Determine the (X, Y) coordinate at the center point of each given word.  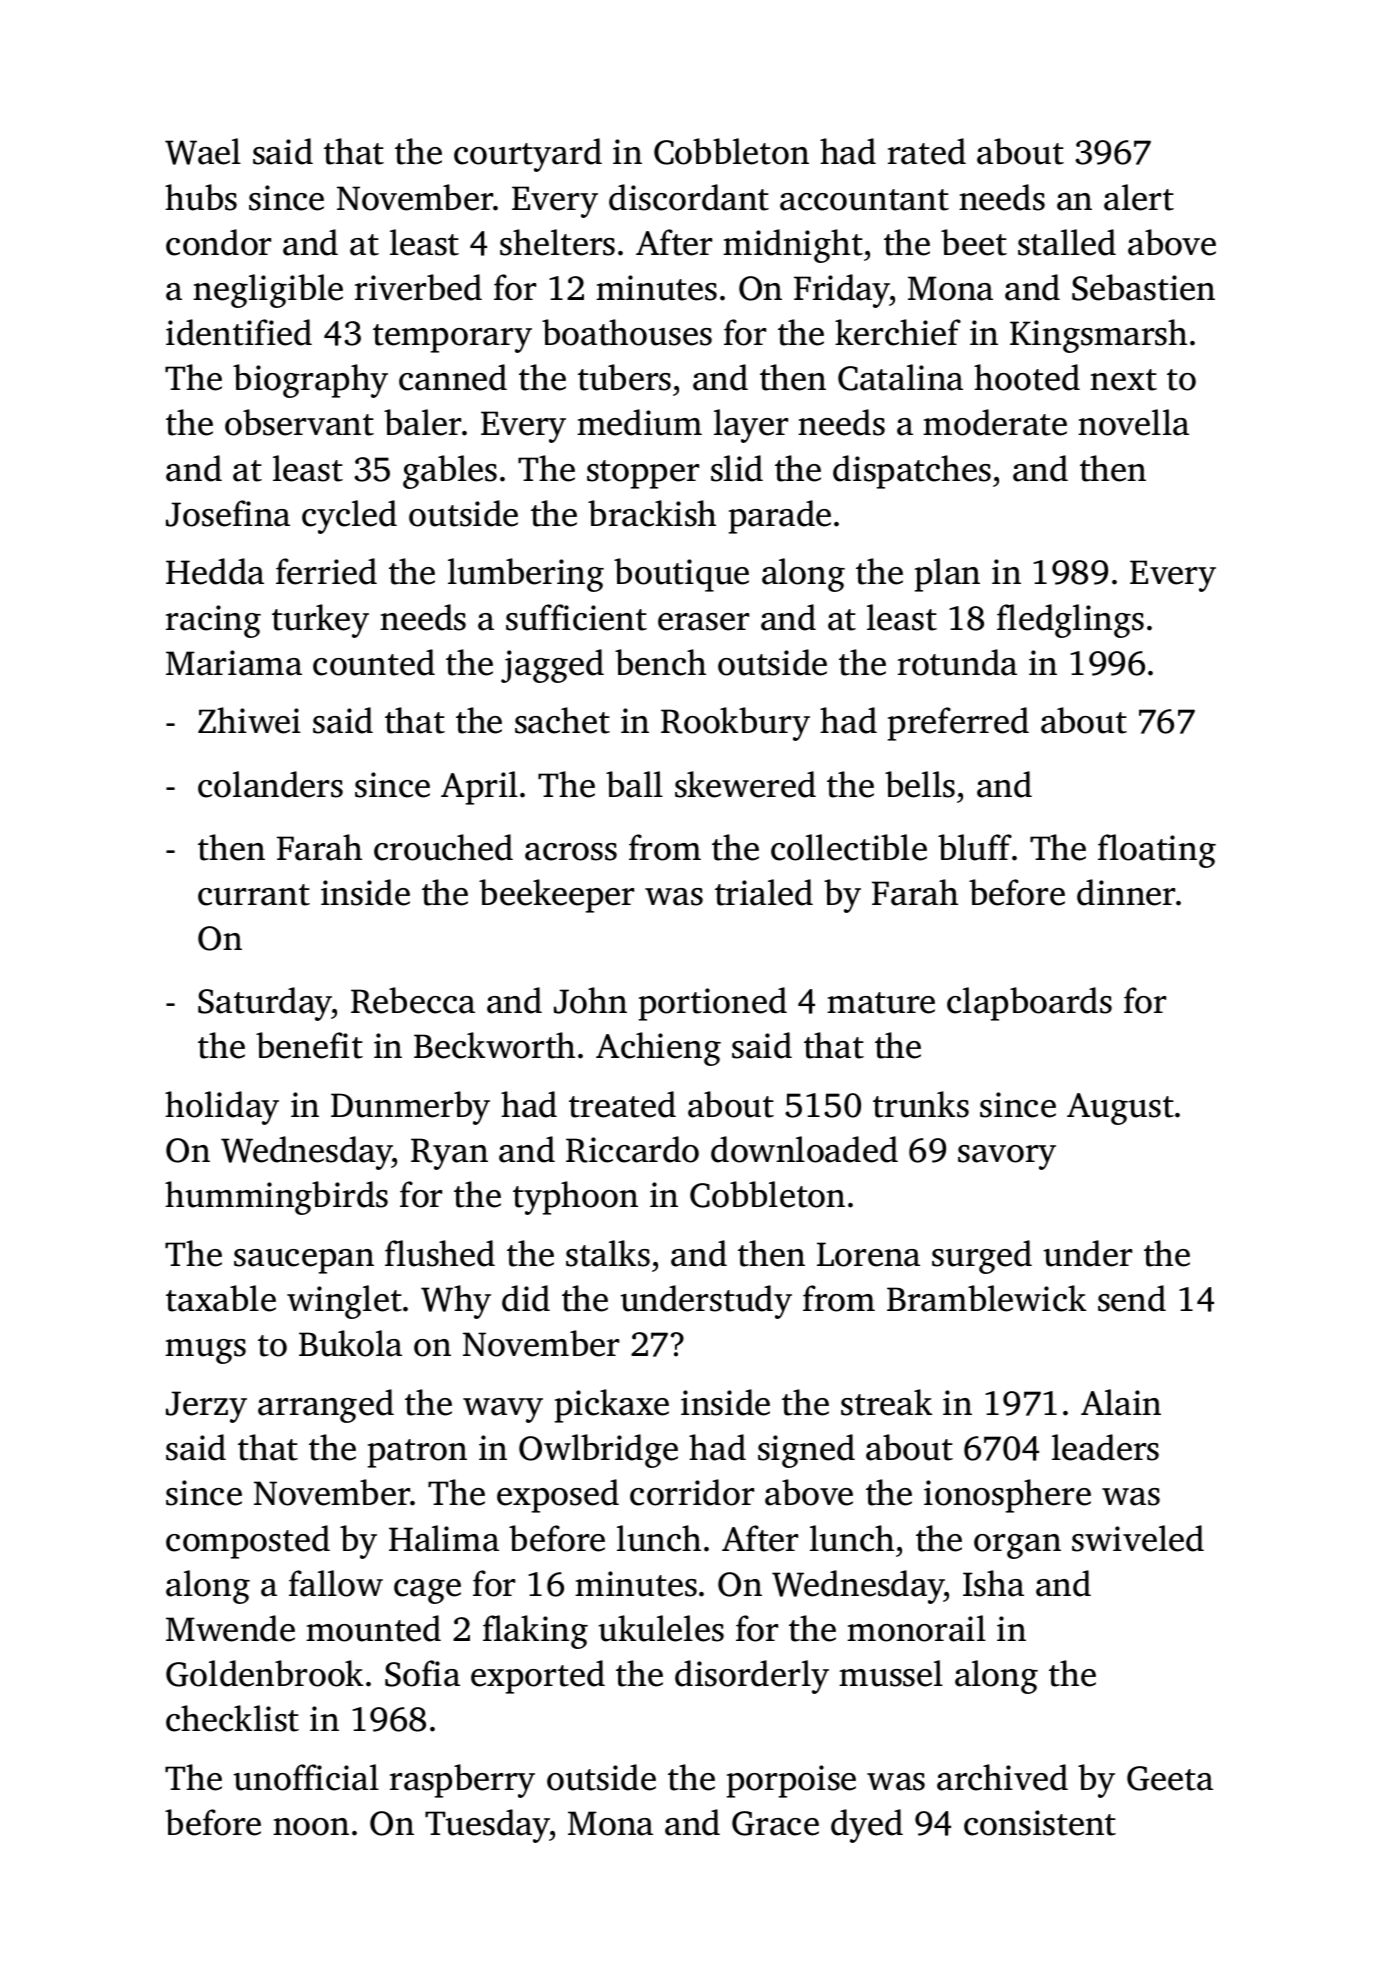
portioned (713, 1004)
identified (239, 332)
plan (947, 575)
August (1120, 1109)
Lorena (868, 1254)
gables (450, 472)
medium (639, 422)
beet (974, 242)
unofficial (306, 1777)
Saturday (265, 1004)
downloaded (804, 1149)
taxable (221, 1298)
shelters (557, 242)
